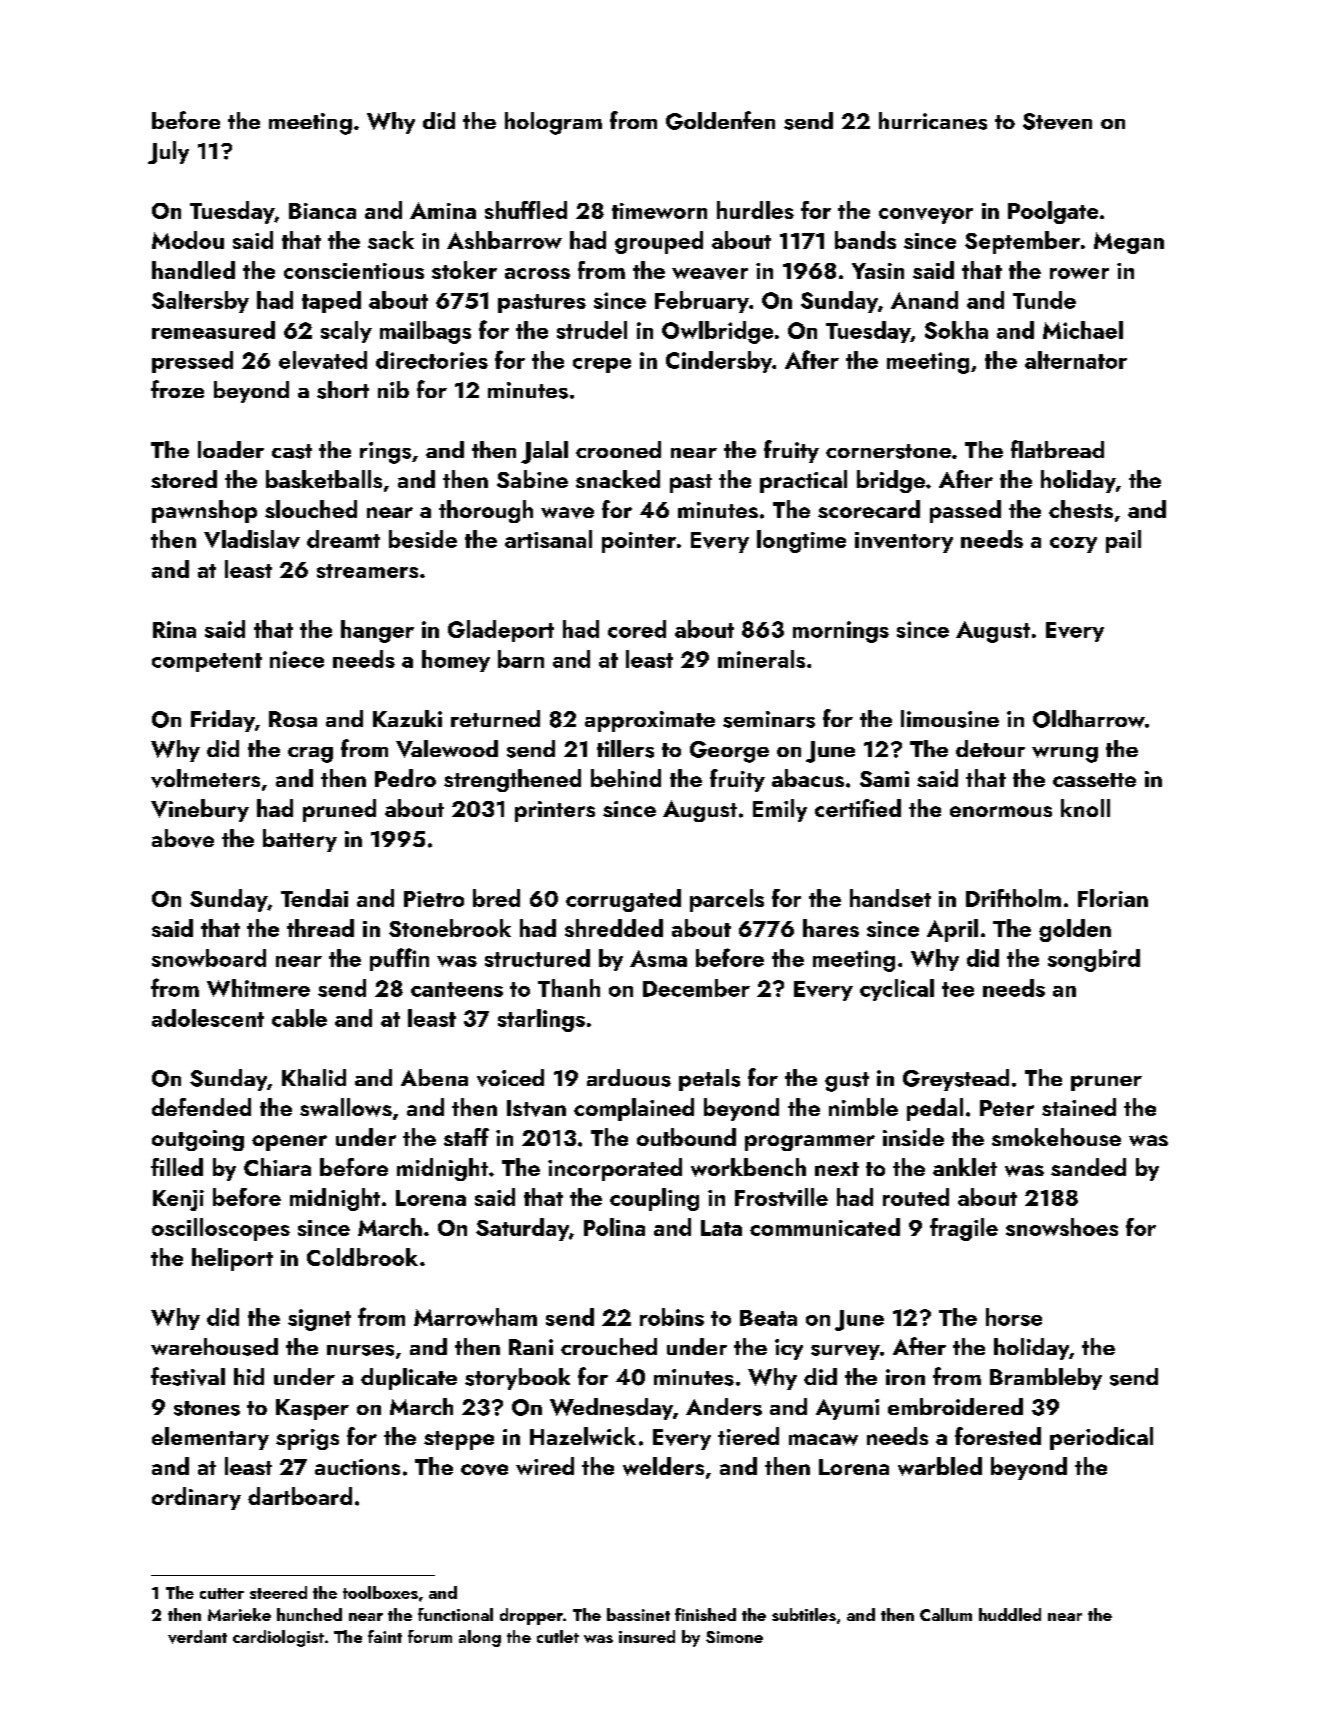 The image size is (1321, 1709). I want to click on December, so click(696, 988).
